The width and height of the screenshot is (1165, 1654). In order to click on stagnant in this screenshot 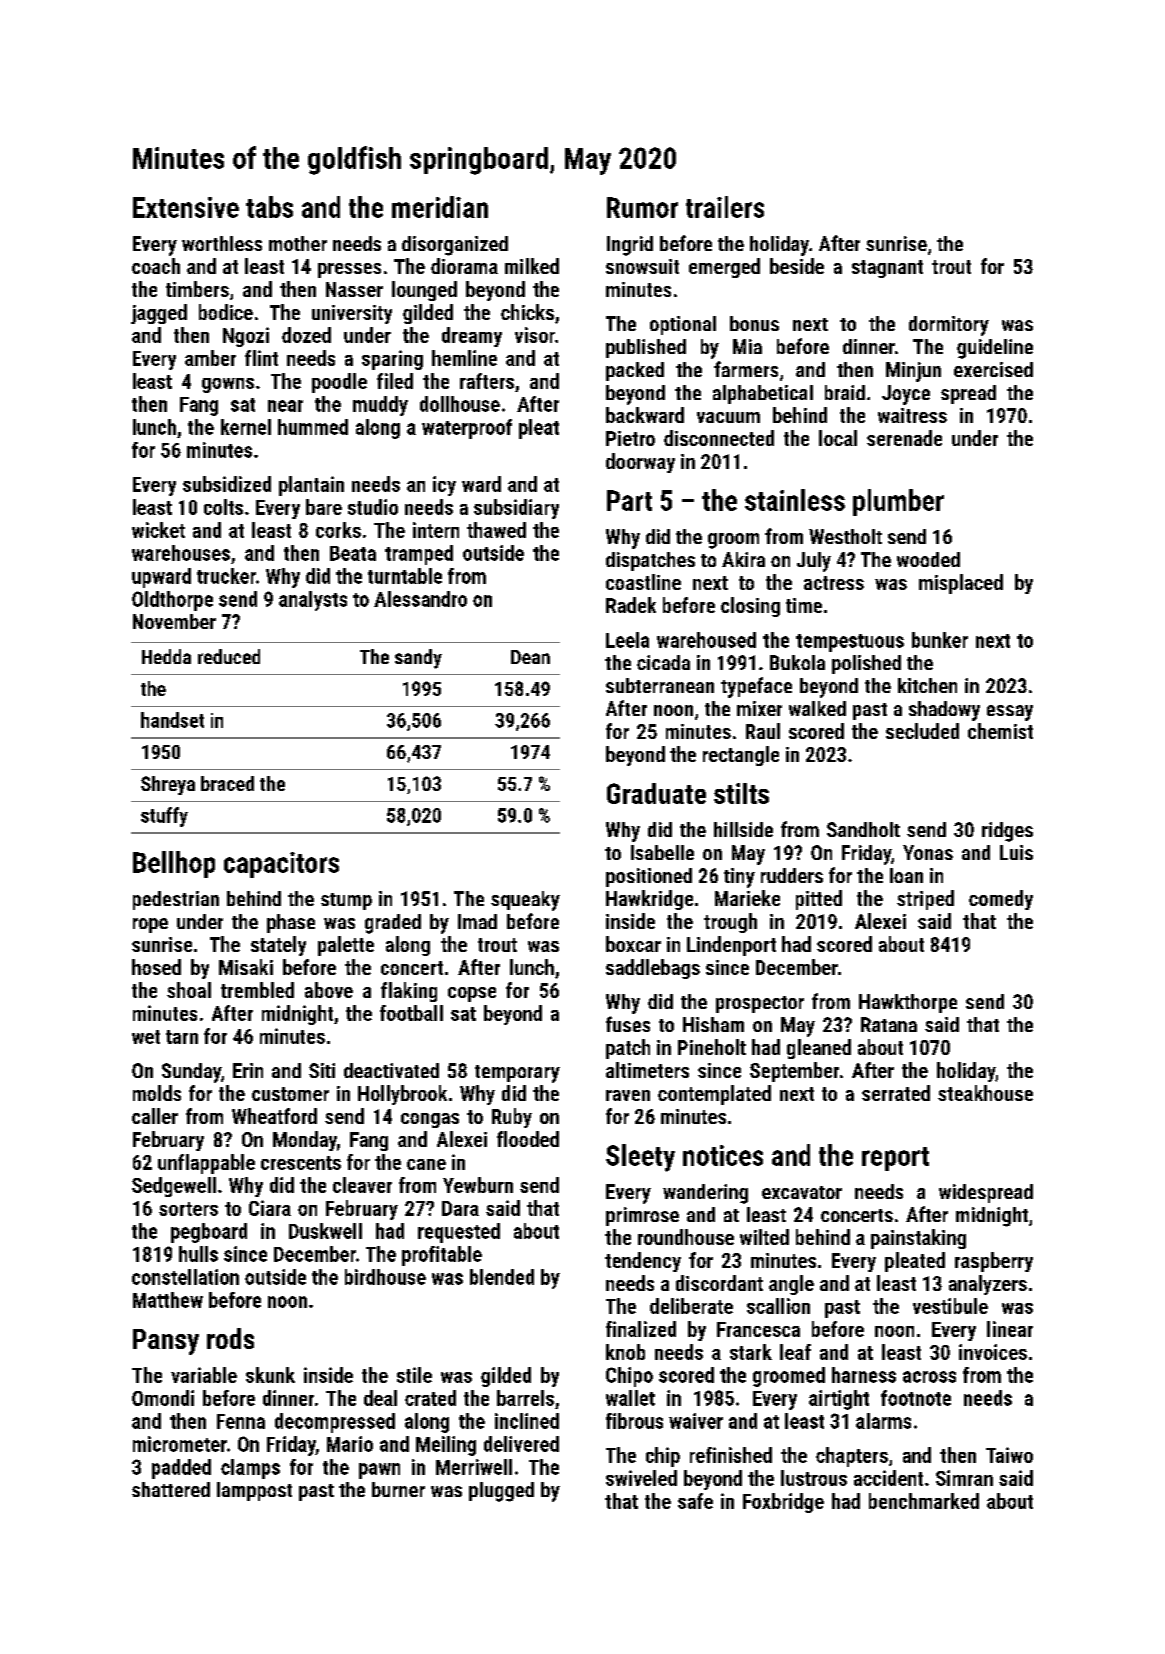, I will do `click(887, 269)`.
